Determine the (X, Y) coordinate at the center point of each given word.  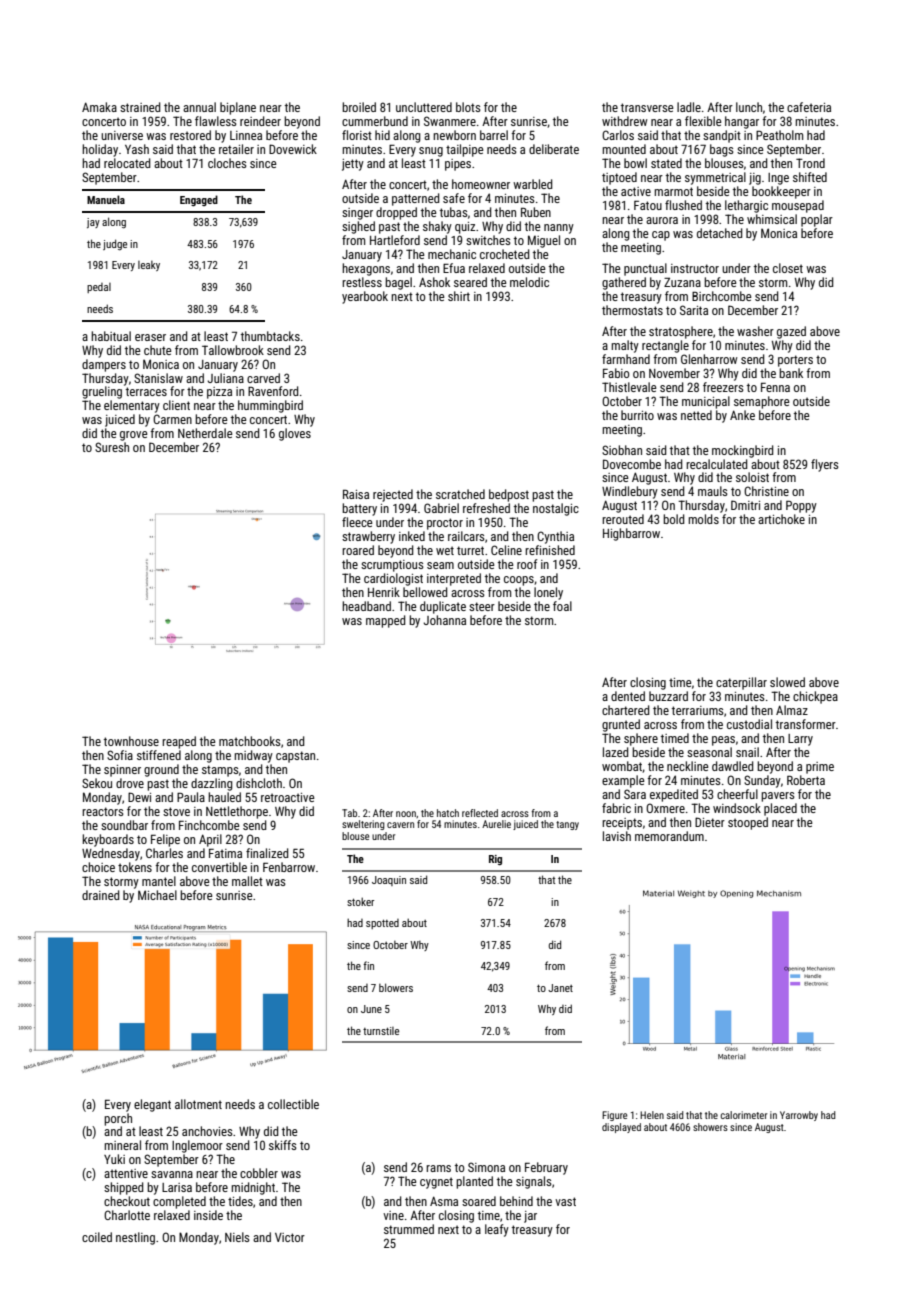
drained (101, 895)
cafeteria (809, 107)
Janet (560, 988)
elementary (132, 406)
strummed (409, 1229)
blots (468, 107)
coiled (97, 1237)
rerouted (623, 519)
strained (140, 107)
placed (780, 809)
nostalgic (556, 509)
